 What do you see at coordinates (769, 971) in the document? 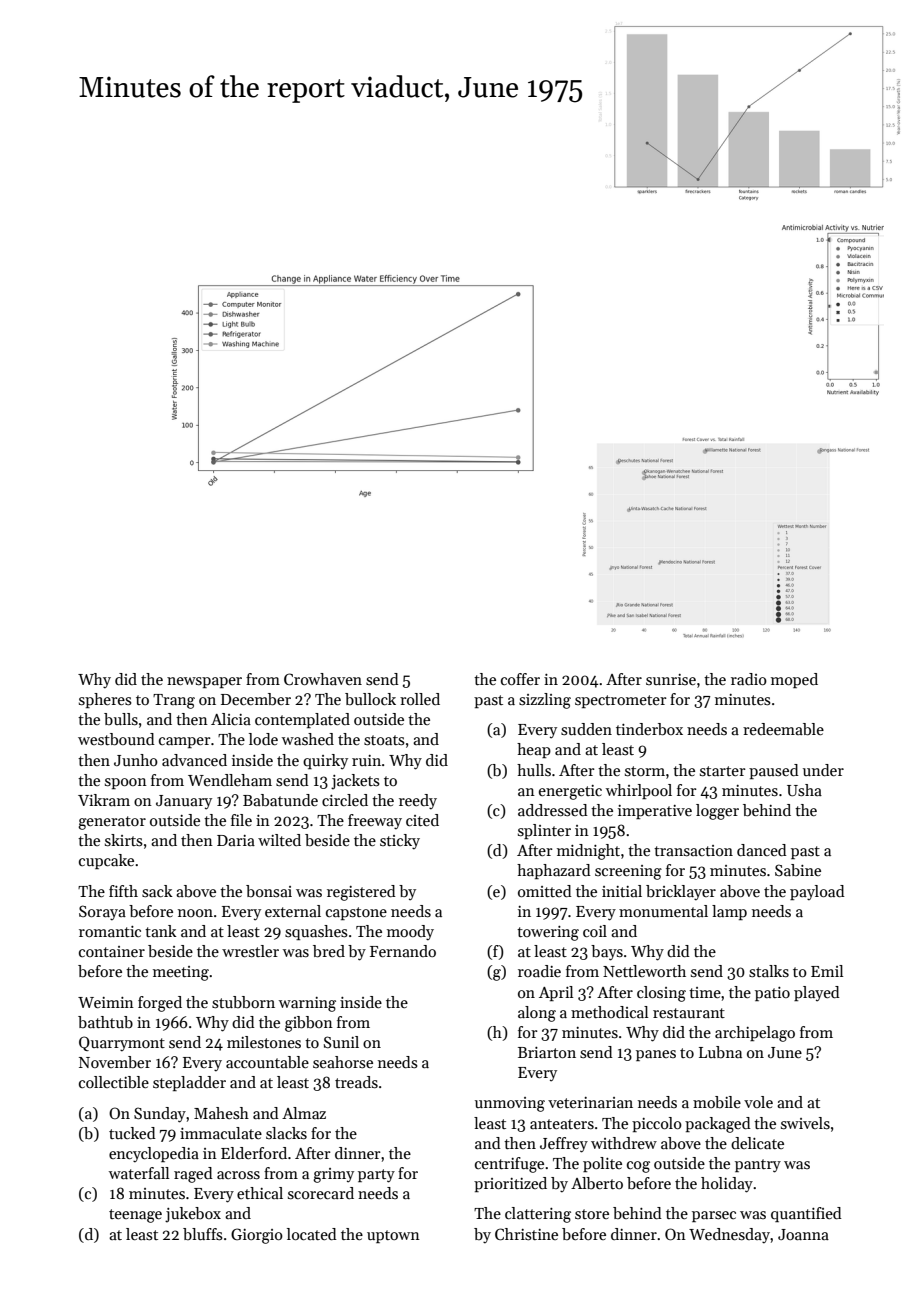
I see `stalks` at bounding box center [769, 971].
